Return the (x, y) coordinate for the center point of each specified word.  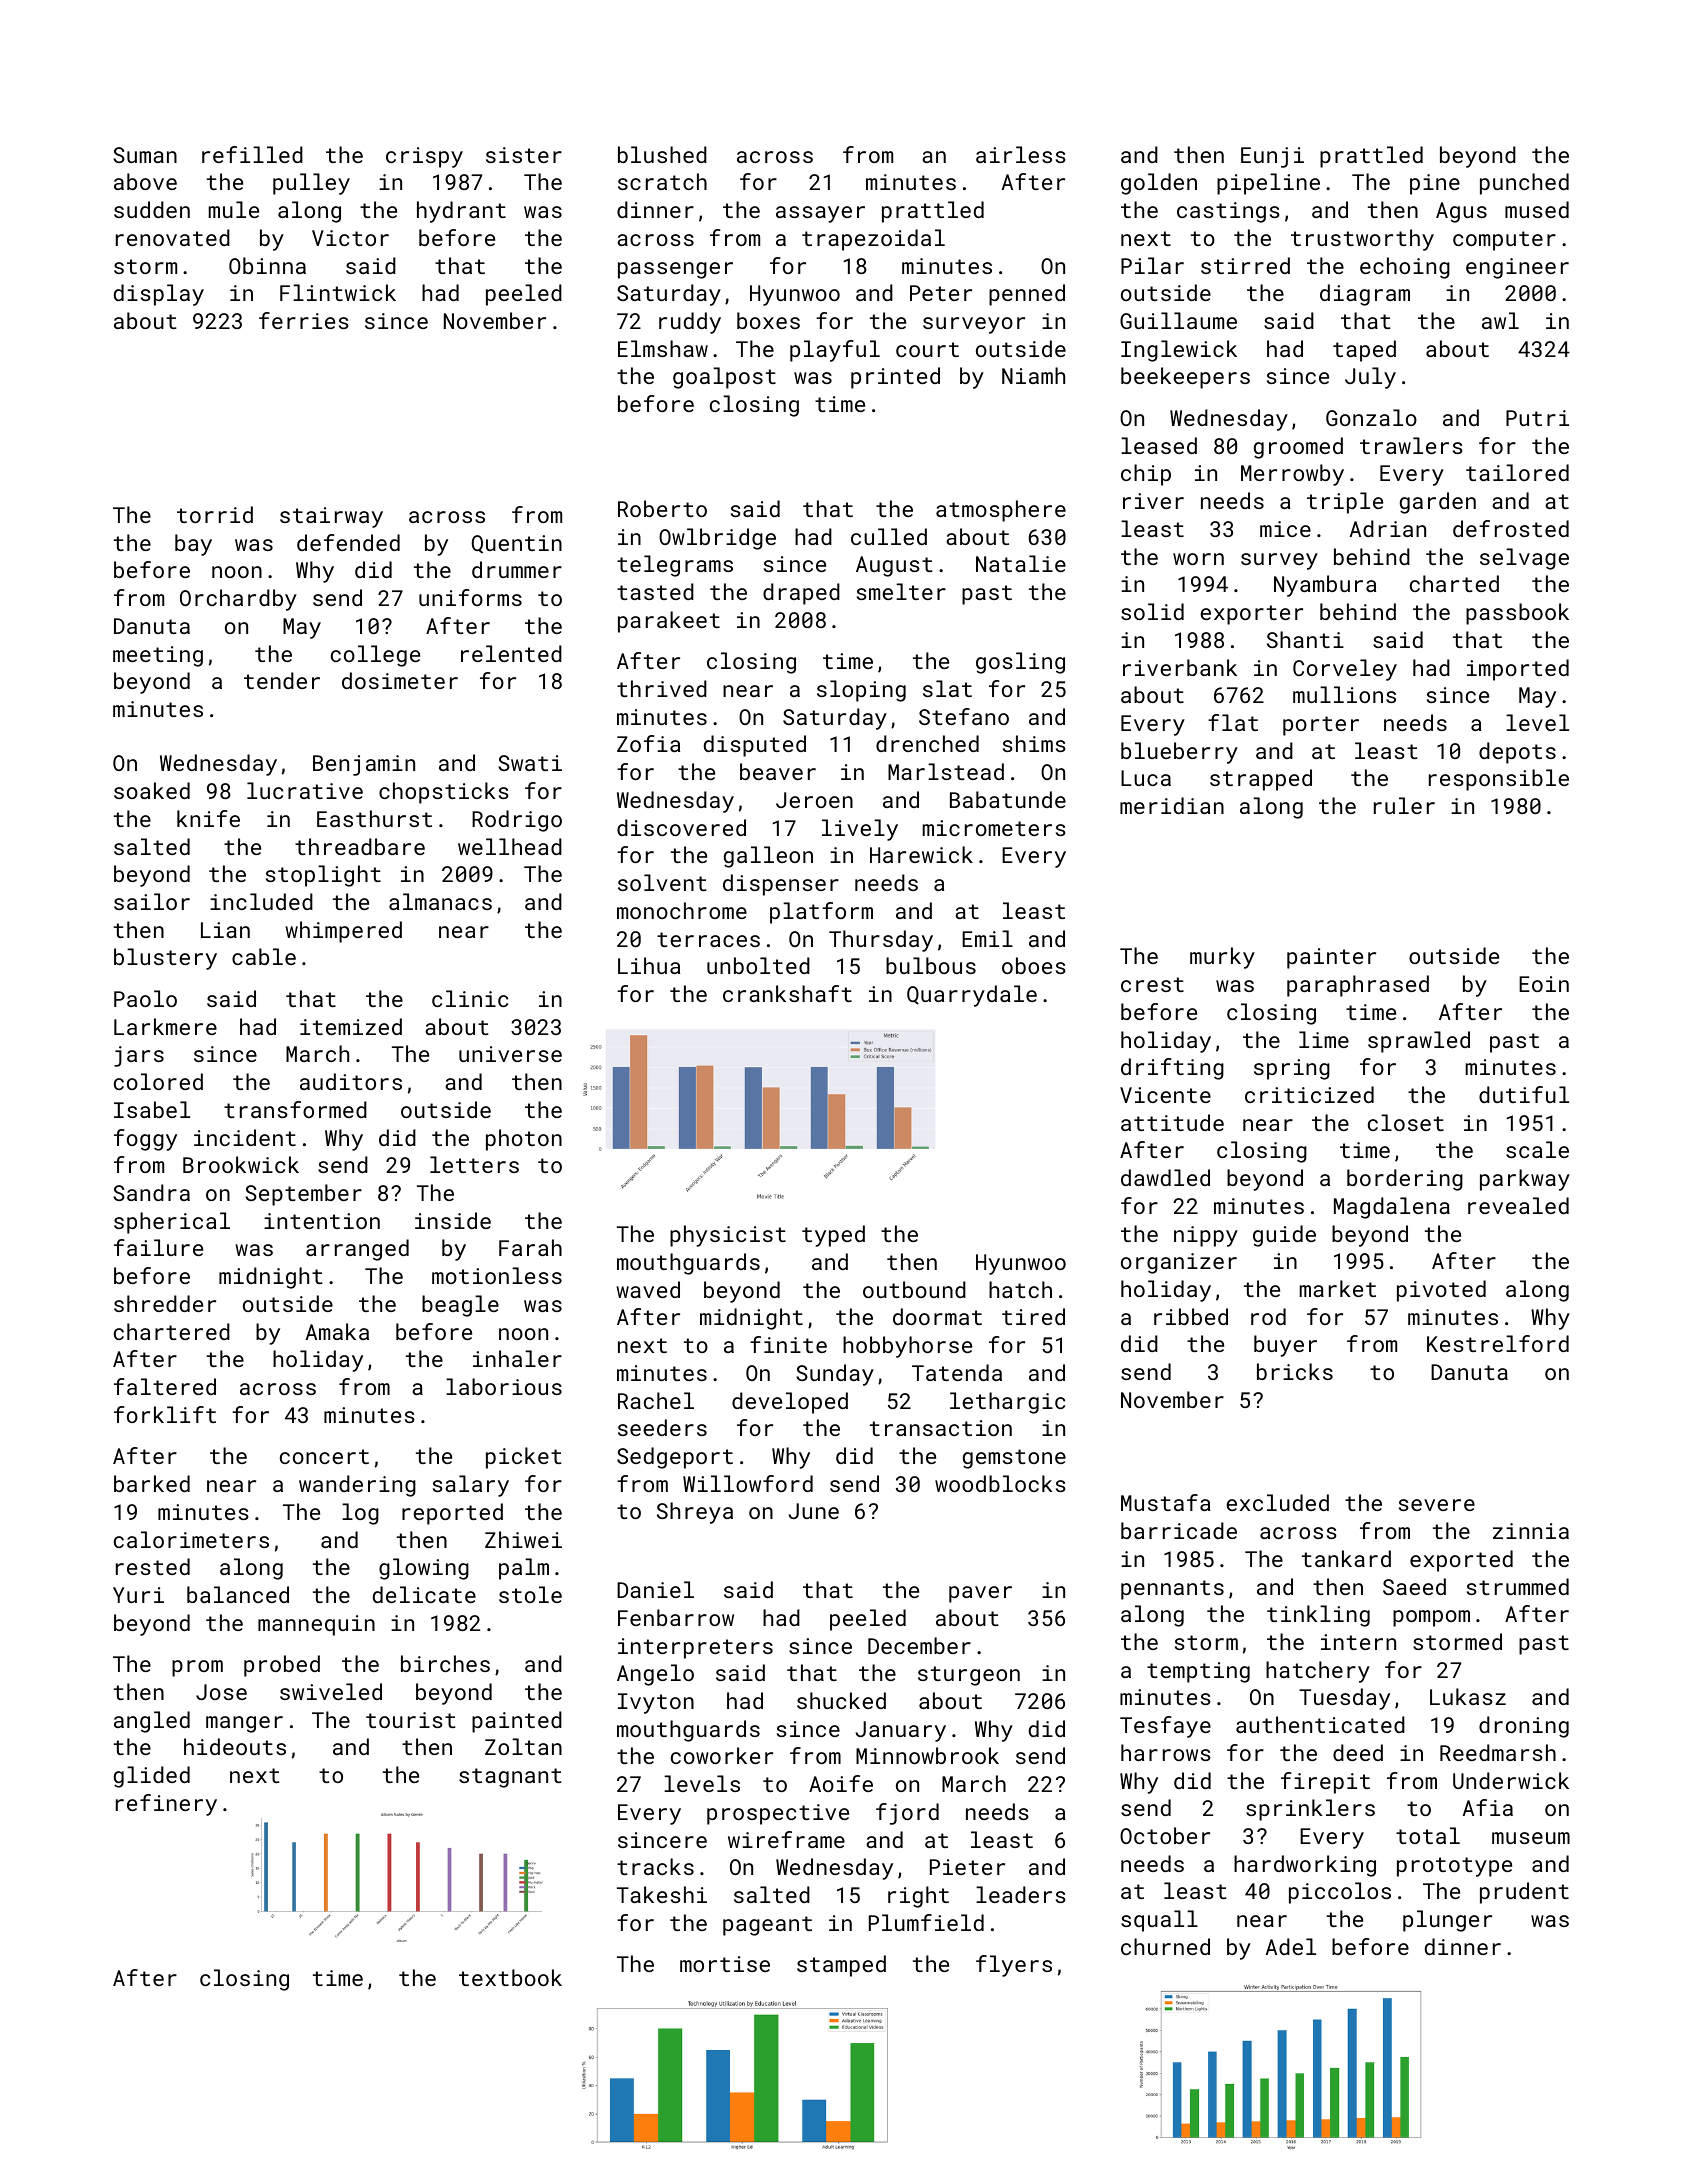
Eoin (1544, 984)
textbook (510, 1977)
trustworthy (1362, 240)
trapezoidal (873, 240)
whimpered (343, 932)
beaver (778, 771)
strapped (1261, 780)
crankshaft (787, 993)
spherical (172, 1223)
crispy (424, 157)
